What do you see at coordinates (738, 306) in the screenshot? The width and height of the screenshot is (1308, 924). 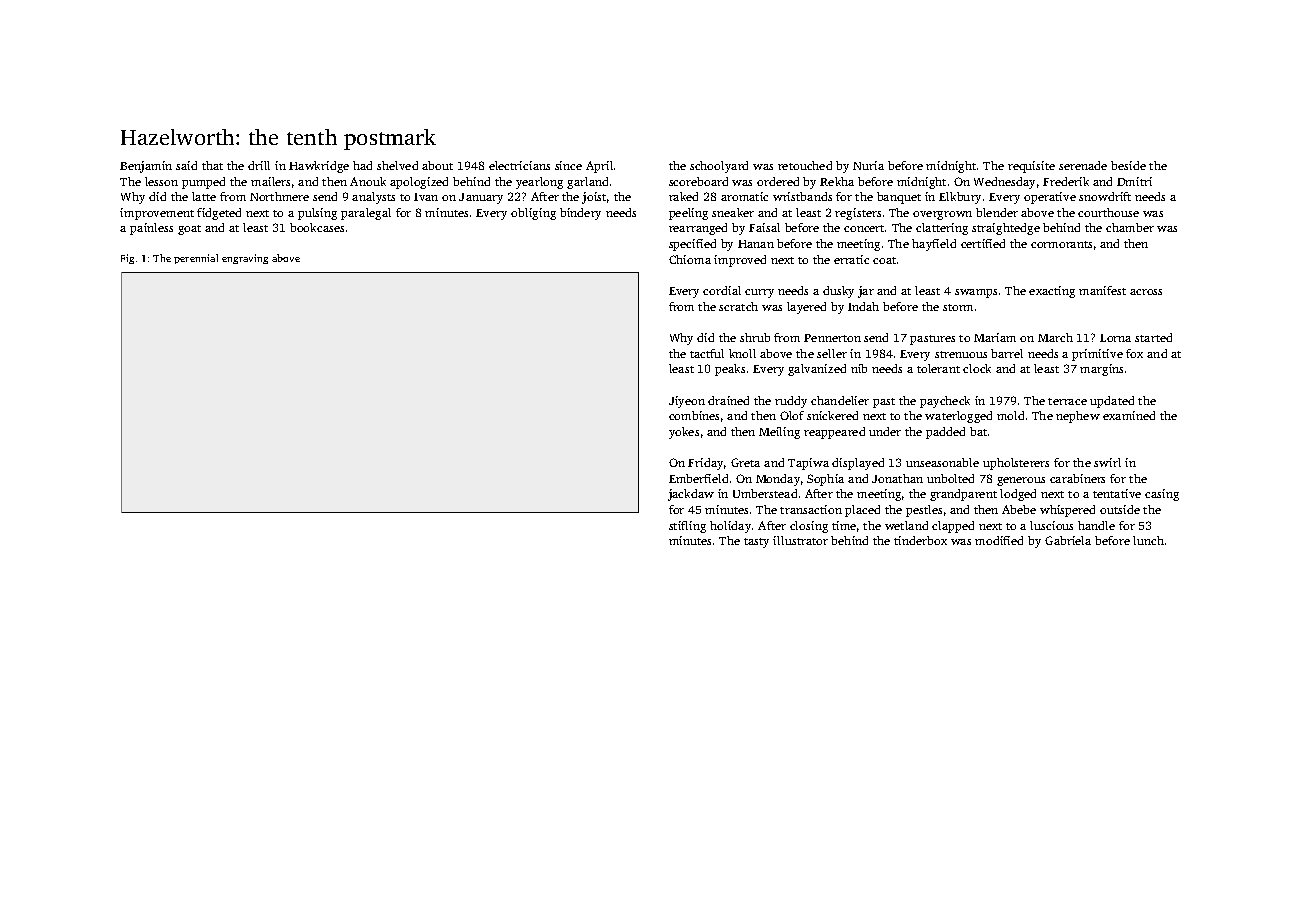 I see `scratch` at bounding box center [738, 306].
